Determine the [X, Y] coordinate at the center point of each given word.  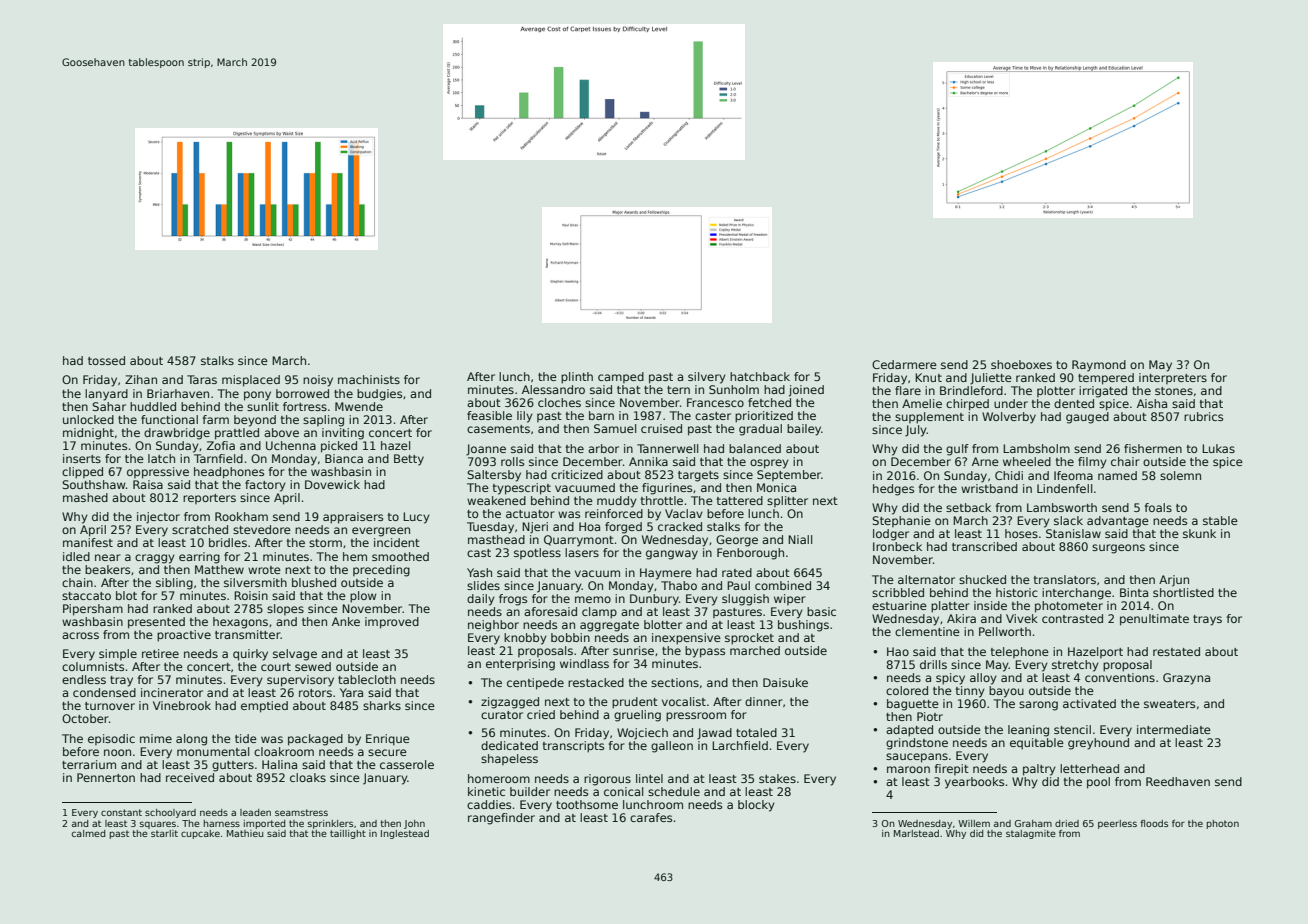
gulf [957, 450]
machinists [369, 379]
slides [483, 585]
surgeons [1118, 549]
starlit [164, 833]
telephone [1020, 652]
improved [392, 623]
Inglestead [405, 834]
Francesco [715, 402]
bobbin [570, 637]
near [108, 557]
